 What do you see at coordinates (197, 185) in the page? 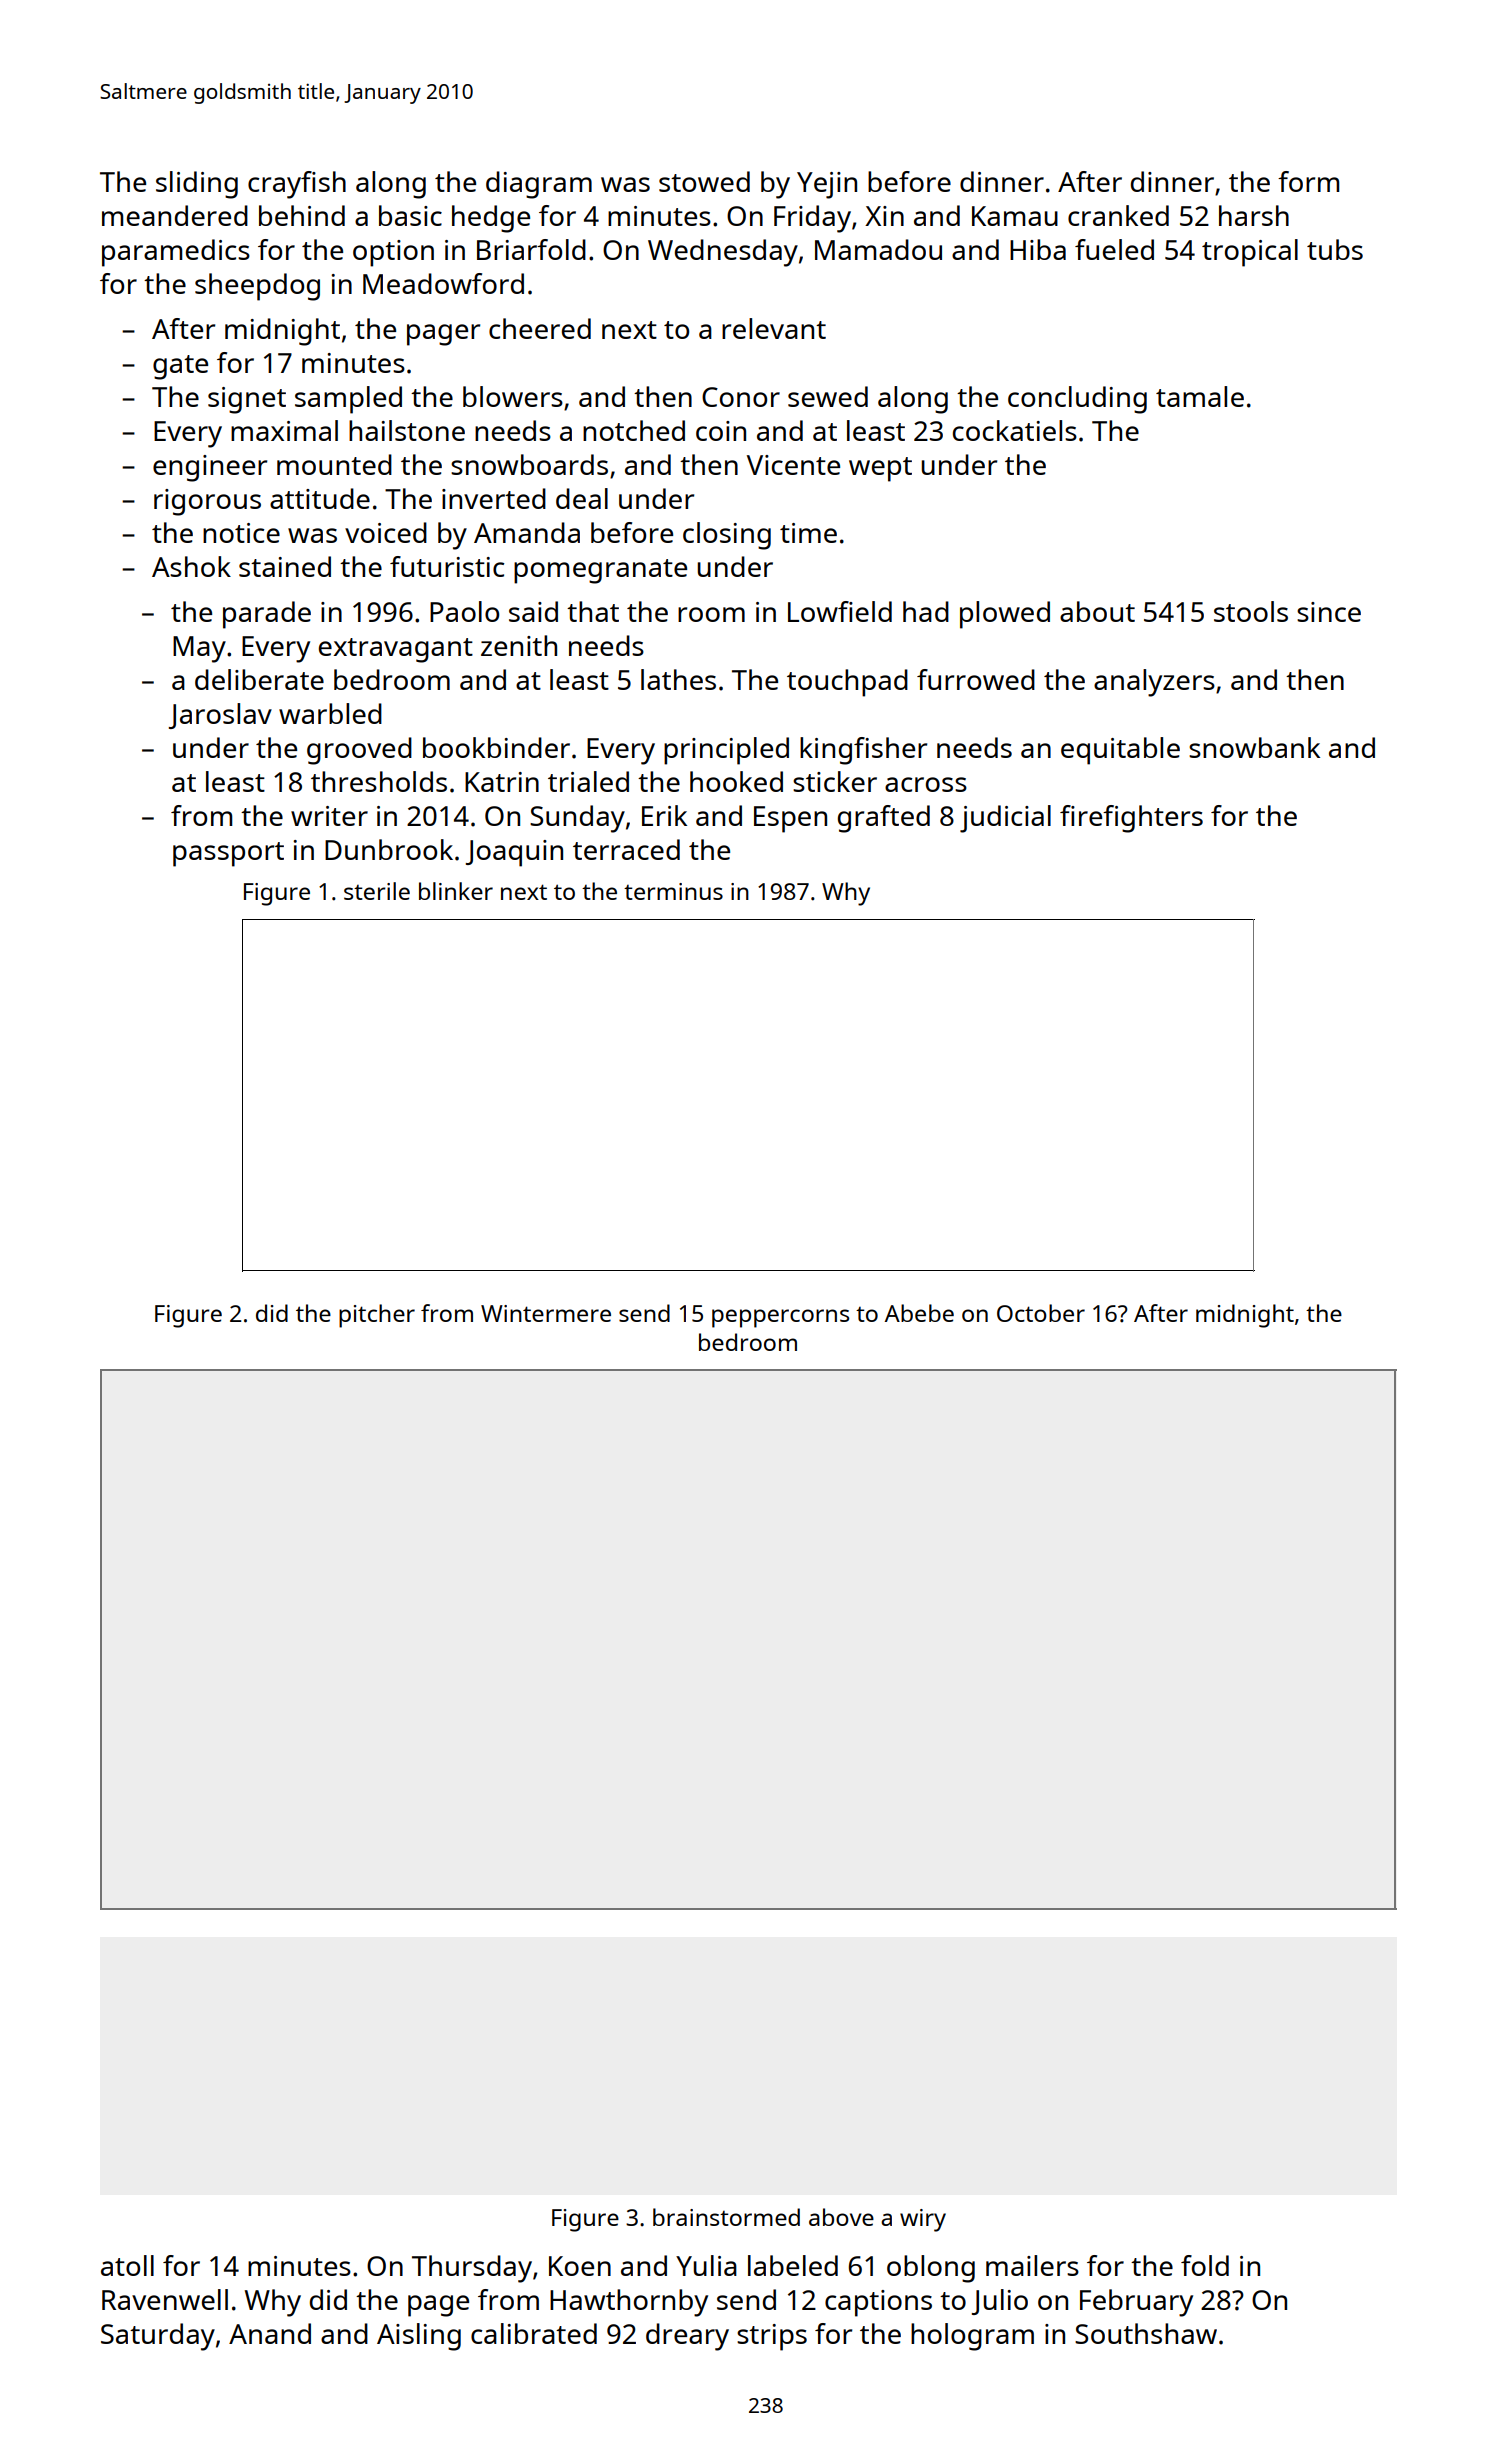
I see `sliding` at bounding box center [197, 185].
